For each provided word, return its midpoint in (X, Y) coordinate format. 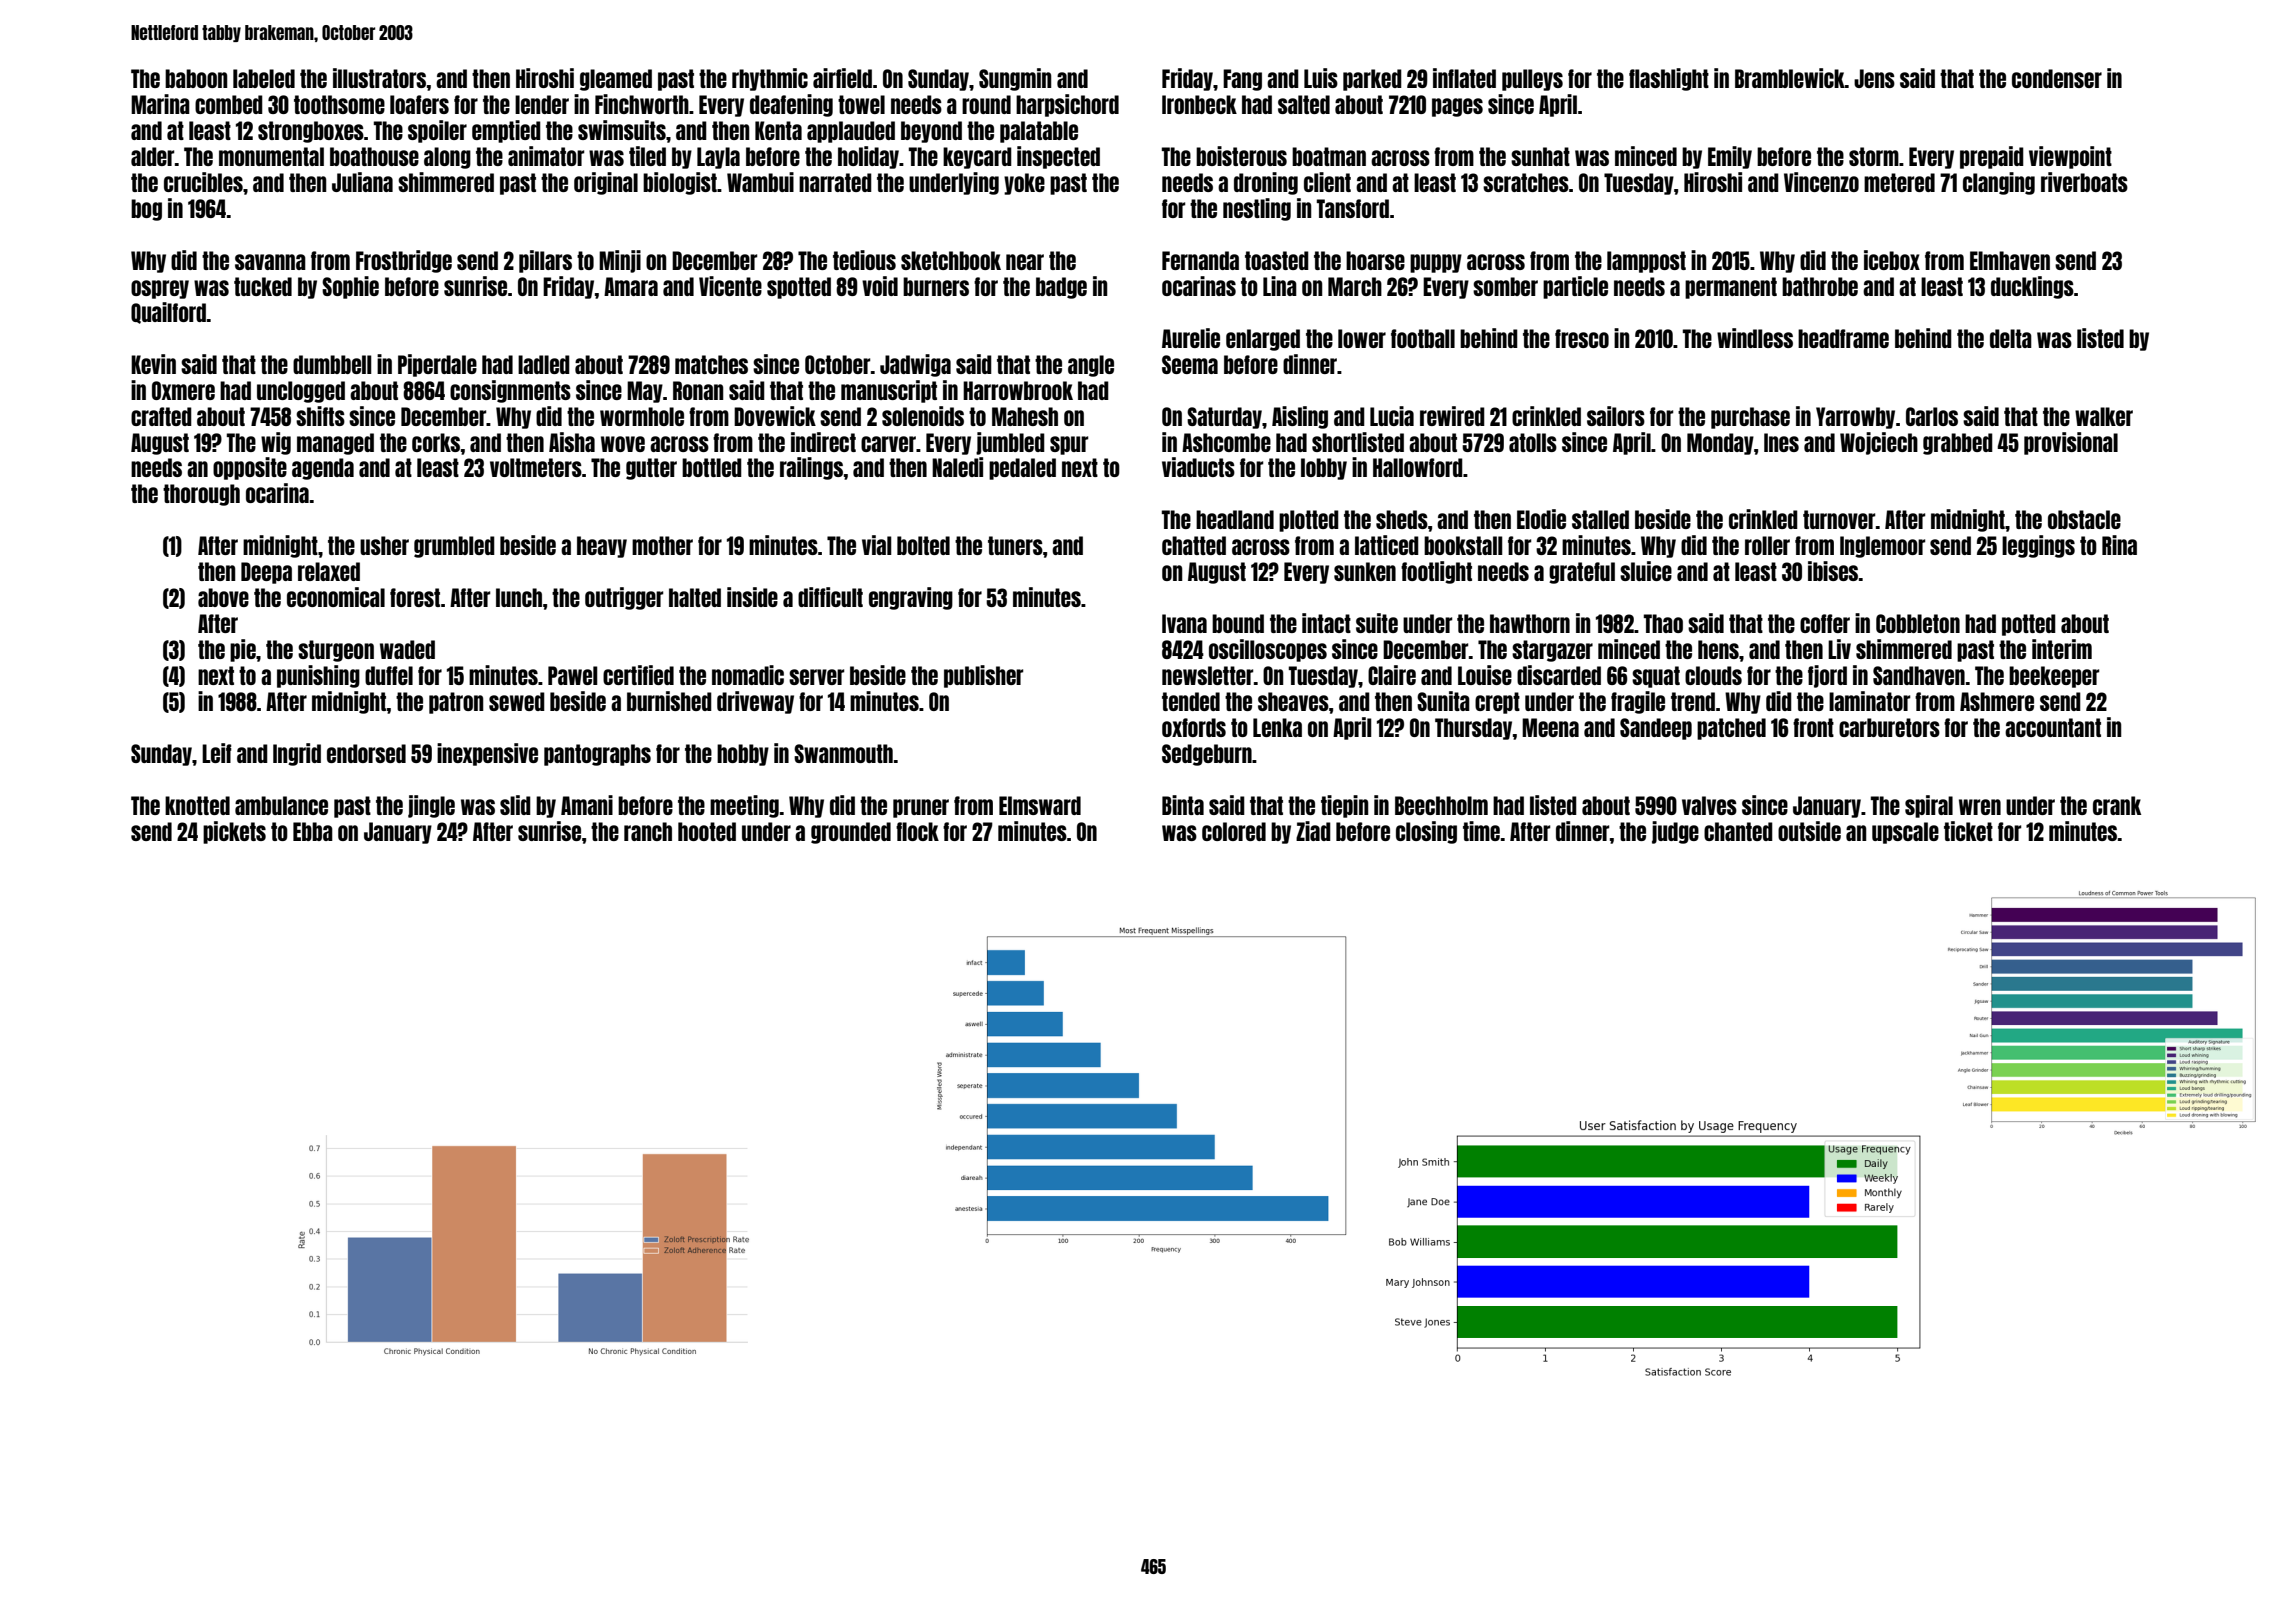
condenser (2057, 78)
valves (1709, 805)
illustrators (379, 78)
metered (1899, 182)
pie (243, 650)
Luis (1321, 78)
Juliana (362, 182)
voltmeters (536, 467)
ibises (1833, 571)
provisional (2071, 443)
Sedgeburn (1207, 755)
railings (811, 468)
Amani (587, 805)
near (1025, 262)
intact (1326, 623)
